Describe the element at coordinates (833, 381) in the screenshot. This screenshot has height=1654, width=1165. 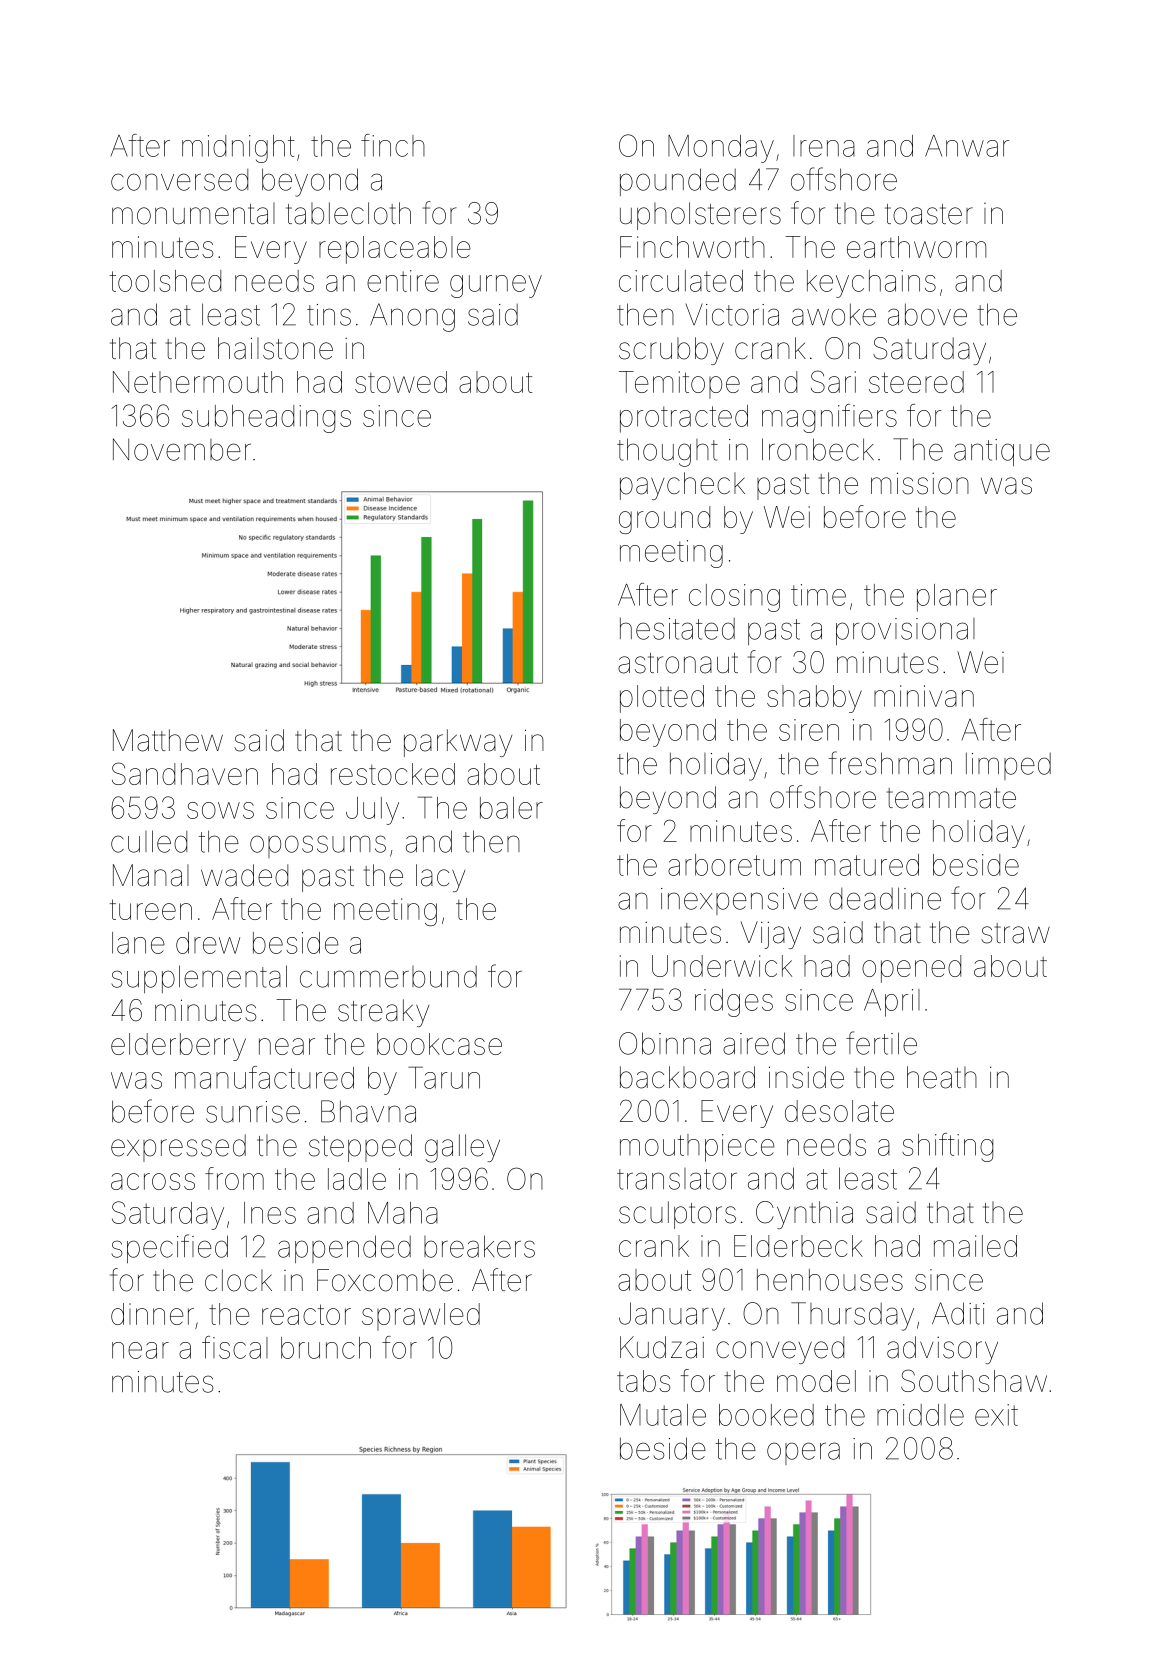
I see `Sari` at that location.
